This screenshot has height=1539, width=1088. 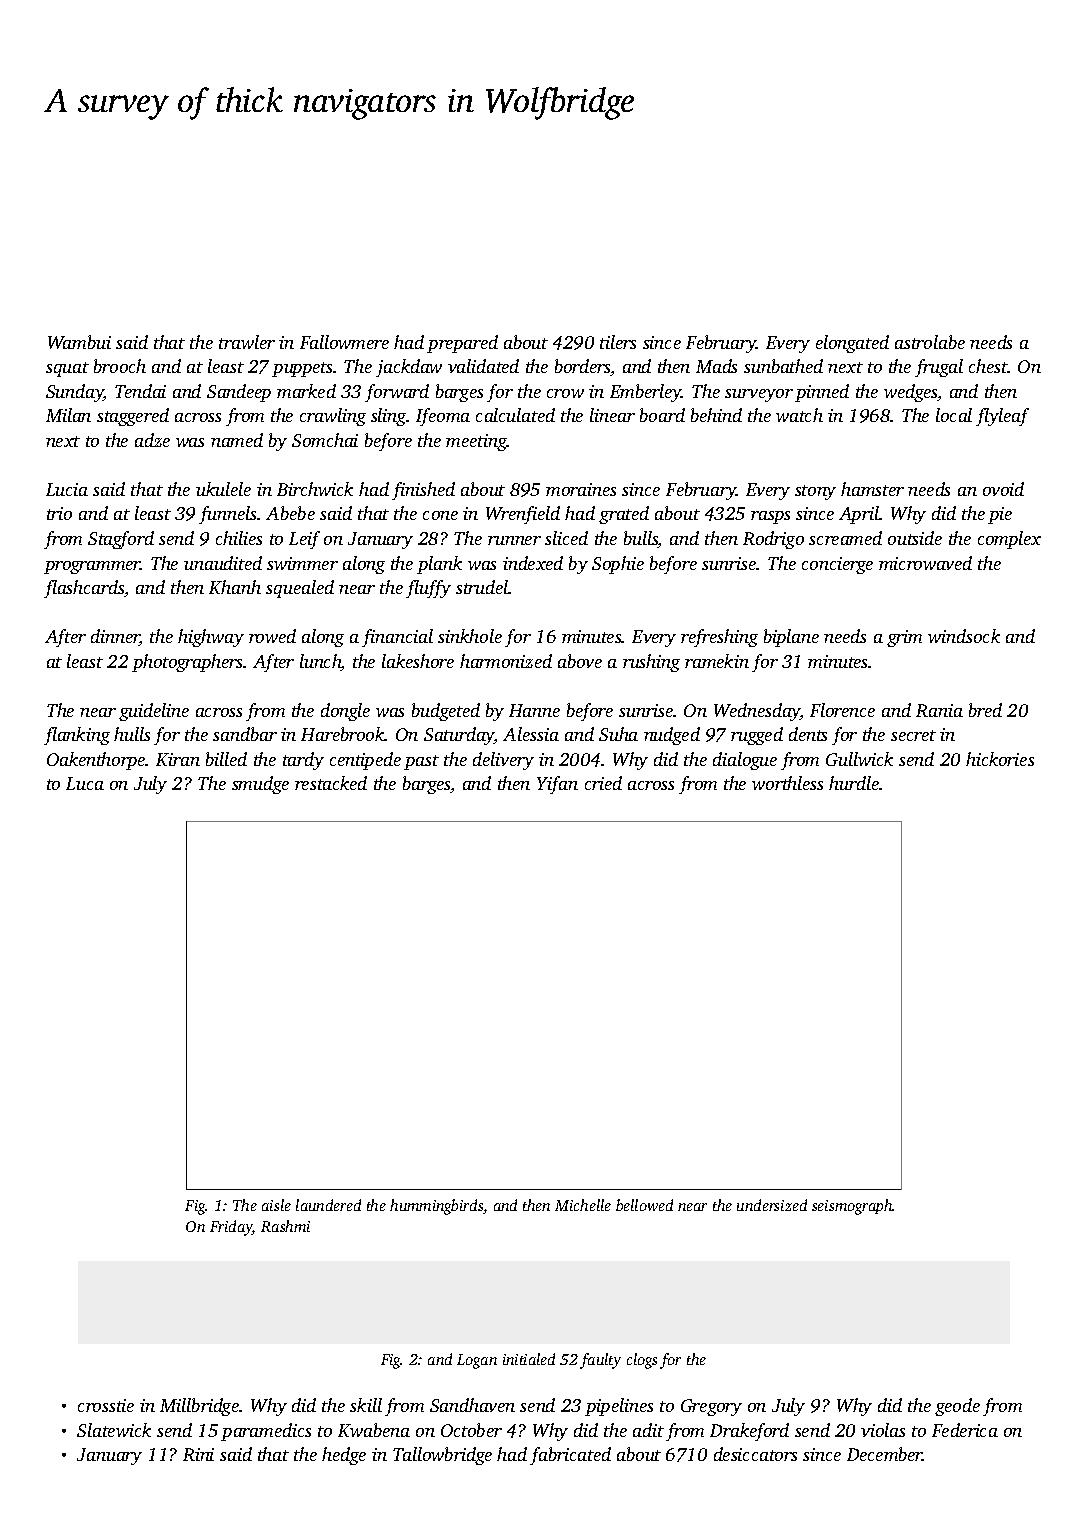 What do you see at coordinates (85, 783) in the screenshot?
I see `Luca` at bounding box center [85, 783].
